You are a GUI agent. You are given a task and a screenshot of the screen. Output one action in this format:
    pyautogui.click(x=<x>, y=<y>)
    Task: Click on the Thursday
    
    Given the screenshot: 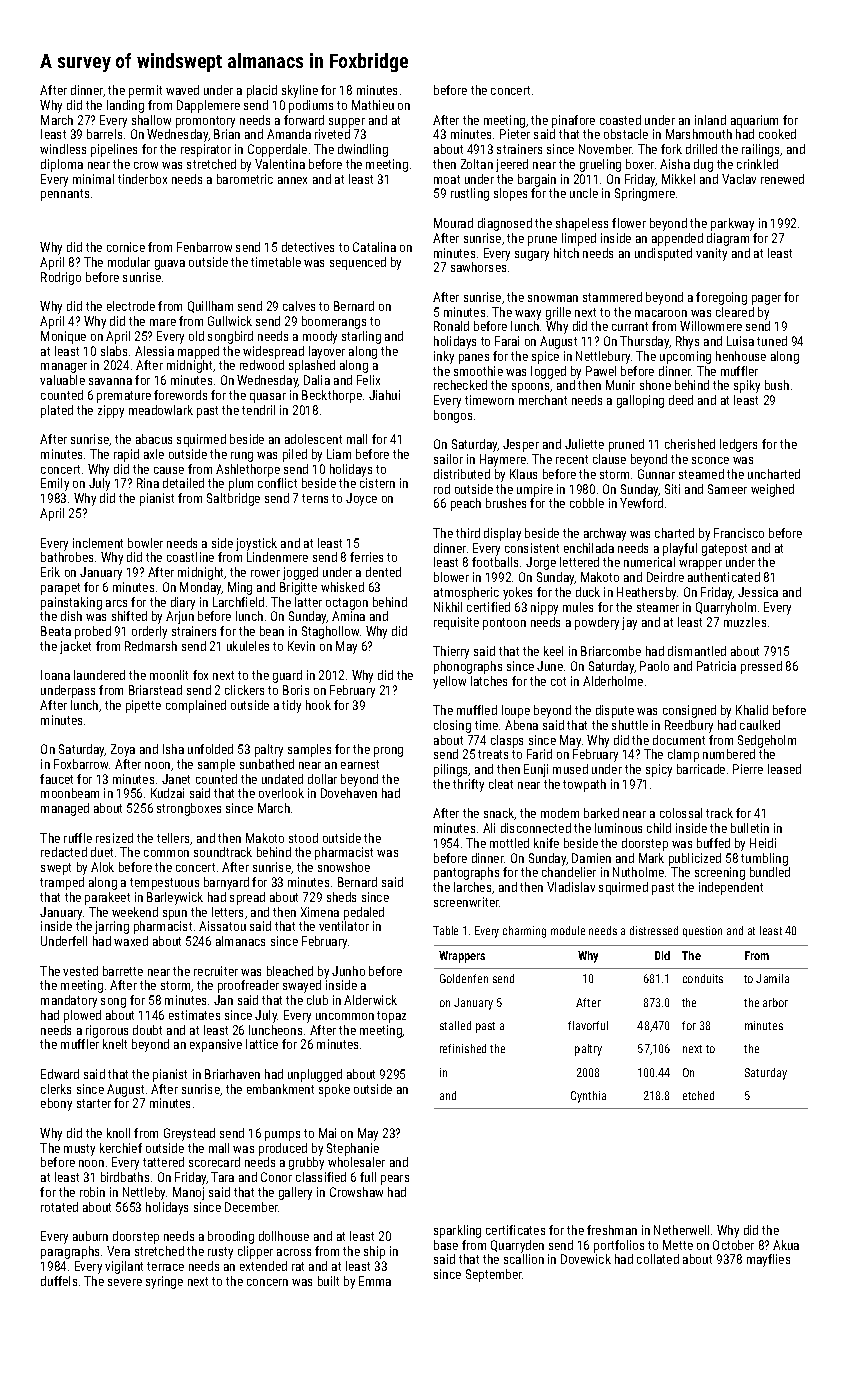 What is the action you would take?
    pyautogui.click(x=645, y=342)
